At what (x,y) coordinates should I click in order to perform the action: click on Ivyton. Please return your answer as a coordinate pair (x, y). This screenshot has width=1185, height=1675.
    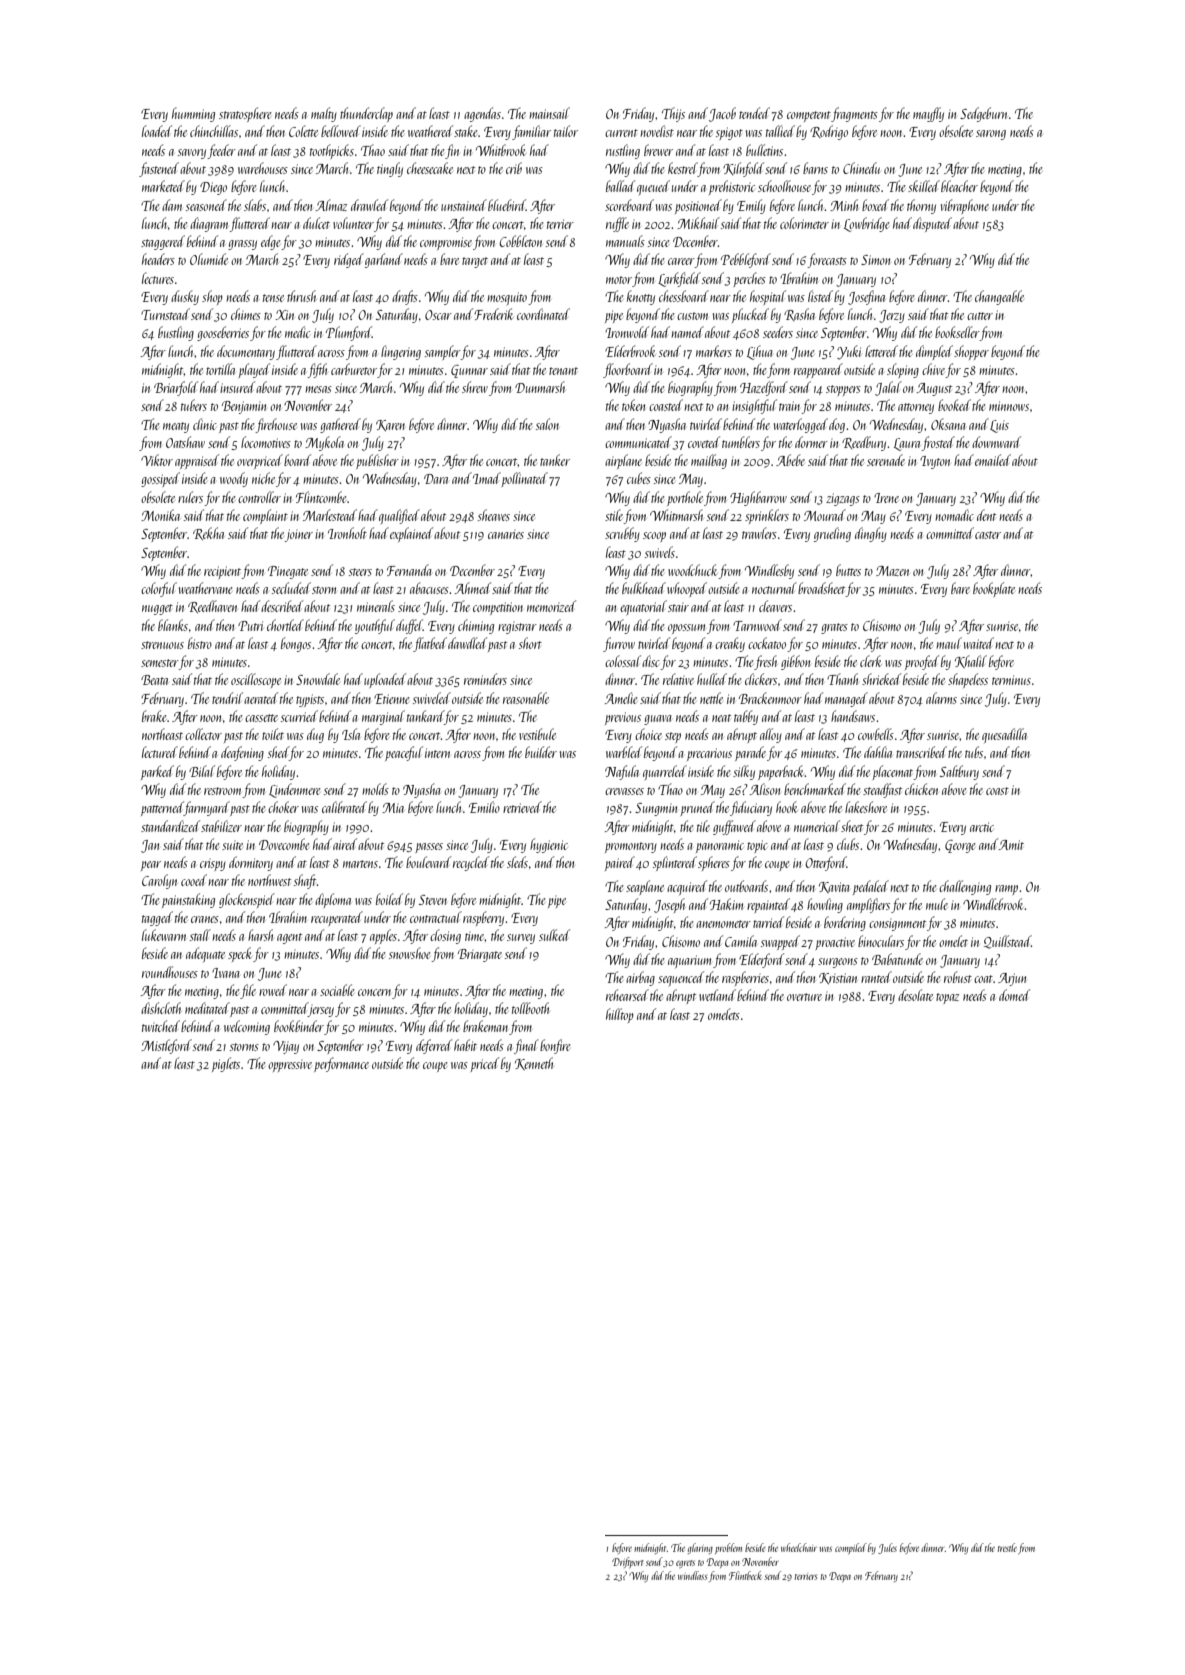
    Looking at the image, I should click on (935, 462).
